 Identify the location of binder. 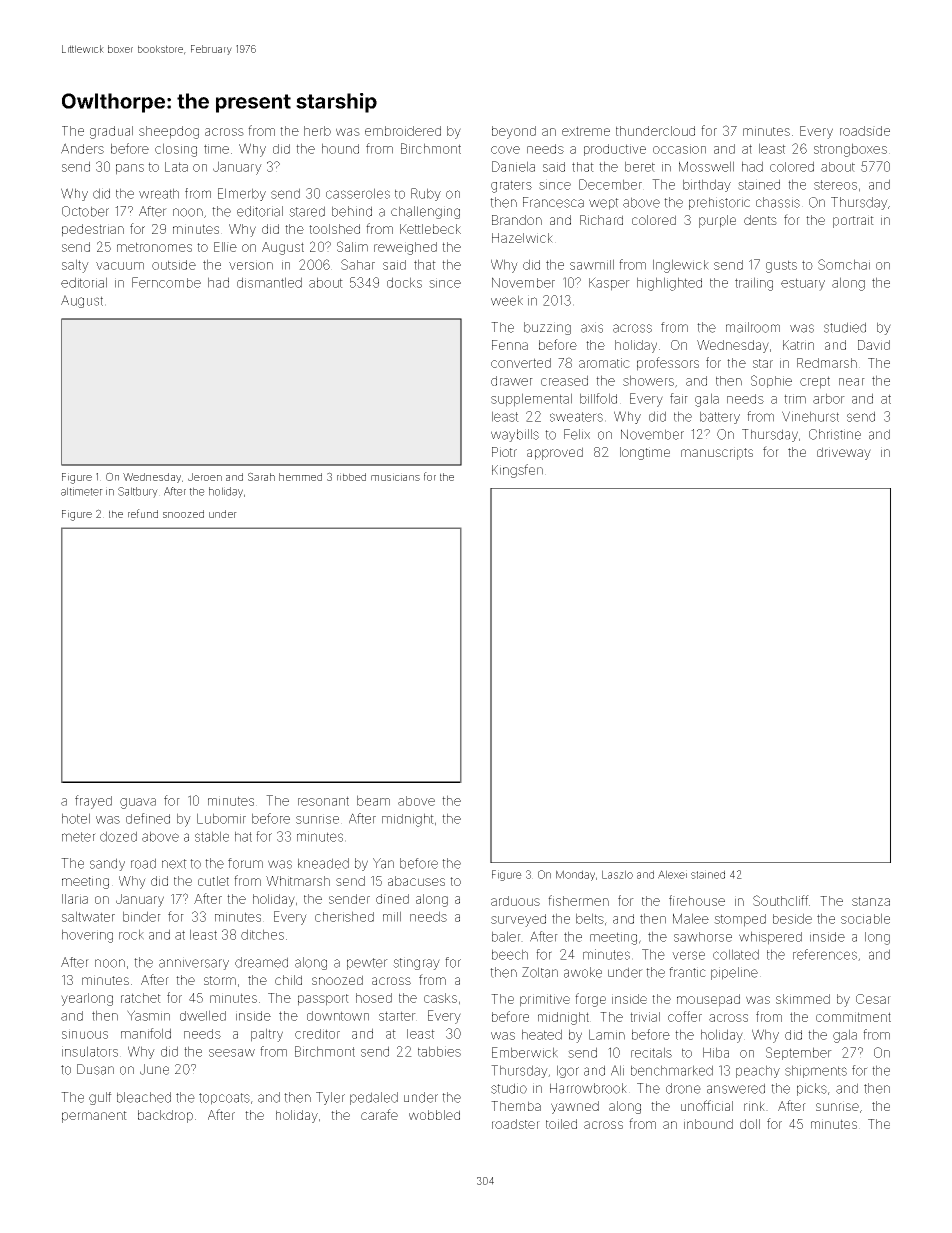
(142, 916).
